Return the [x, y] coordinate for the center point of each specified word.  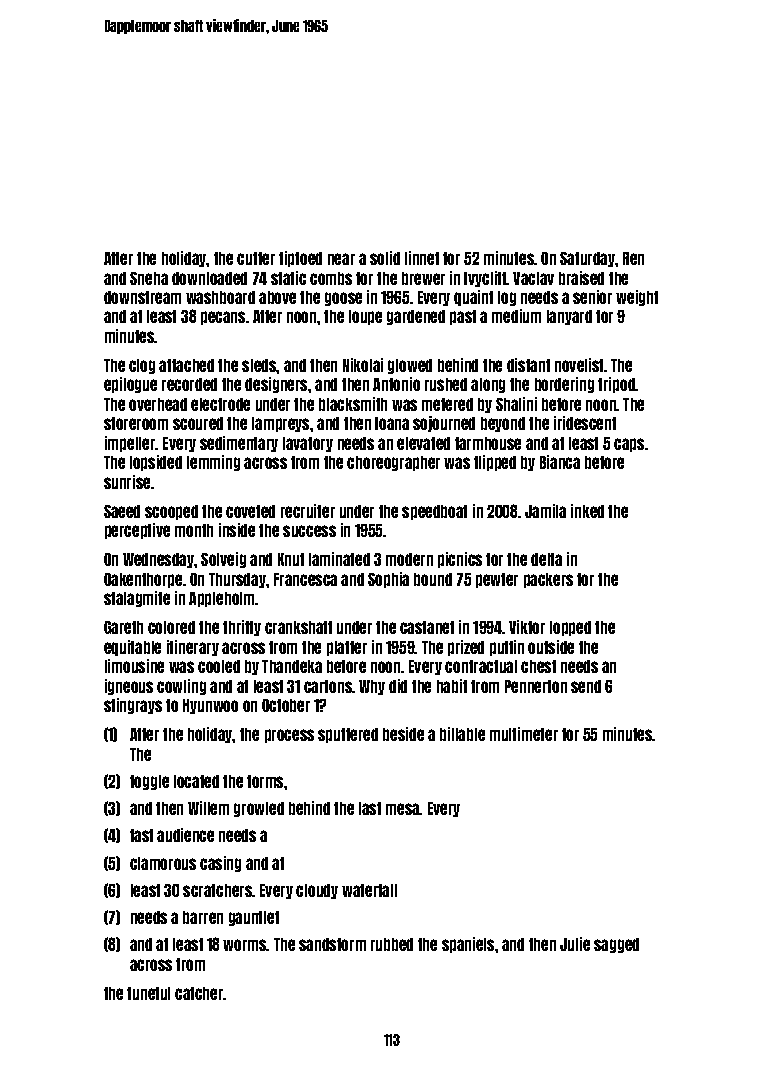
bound [433, 579]
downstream [142, 297]
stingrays [133, 706]
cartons [328, 686]
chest [538, 666]
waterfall [369, 890]
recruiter [308, 511]
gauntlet [254, 918]
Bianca [560, 462]
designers [276, 385]
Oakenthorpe [143, 580]
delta [546, 559]
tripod [617, 385]
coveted [250, 511]
